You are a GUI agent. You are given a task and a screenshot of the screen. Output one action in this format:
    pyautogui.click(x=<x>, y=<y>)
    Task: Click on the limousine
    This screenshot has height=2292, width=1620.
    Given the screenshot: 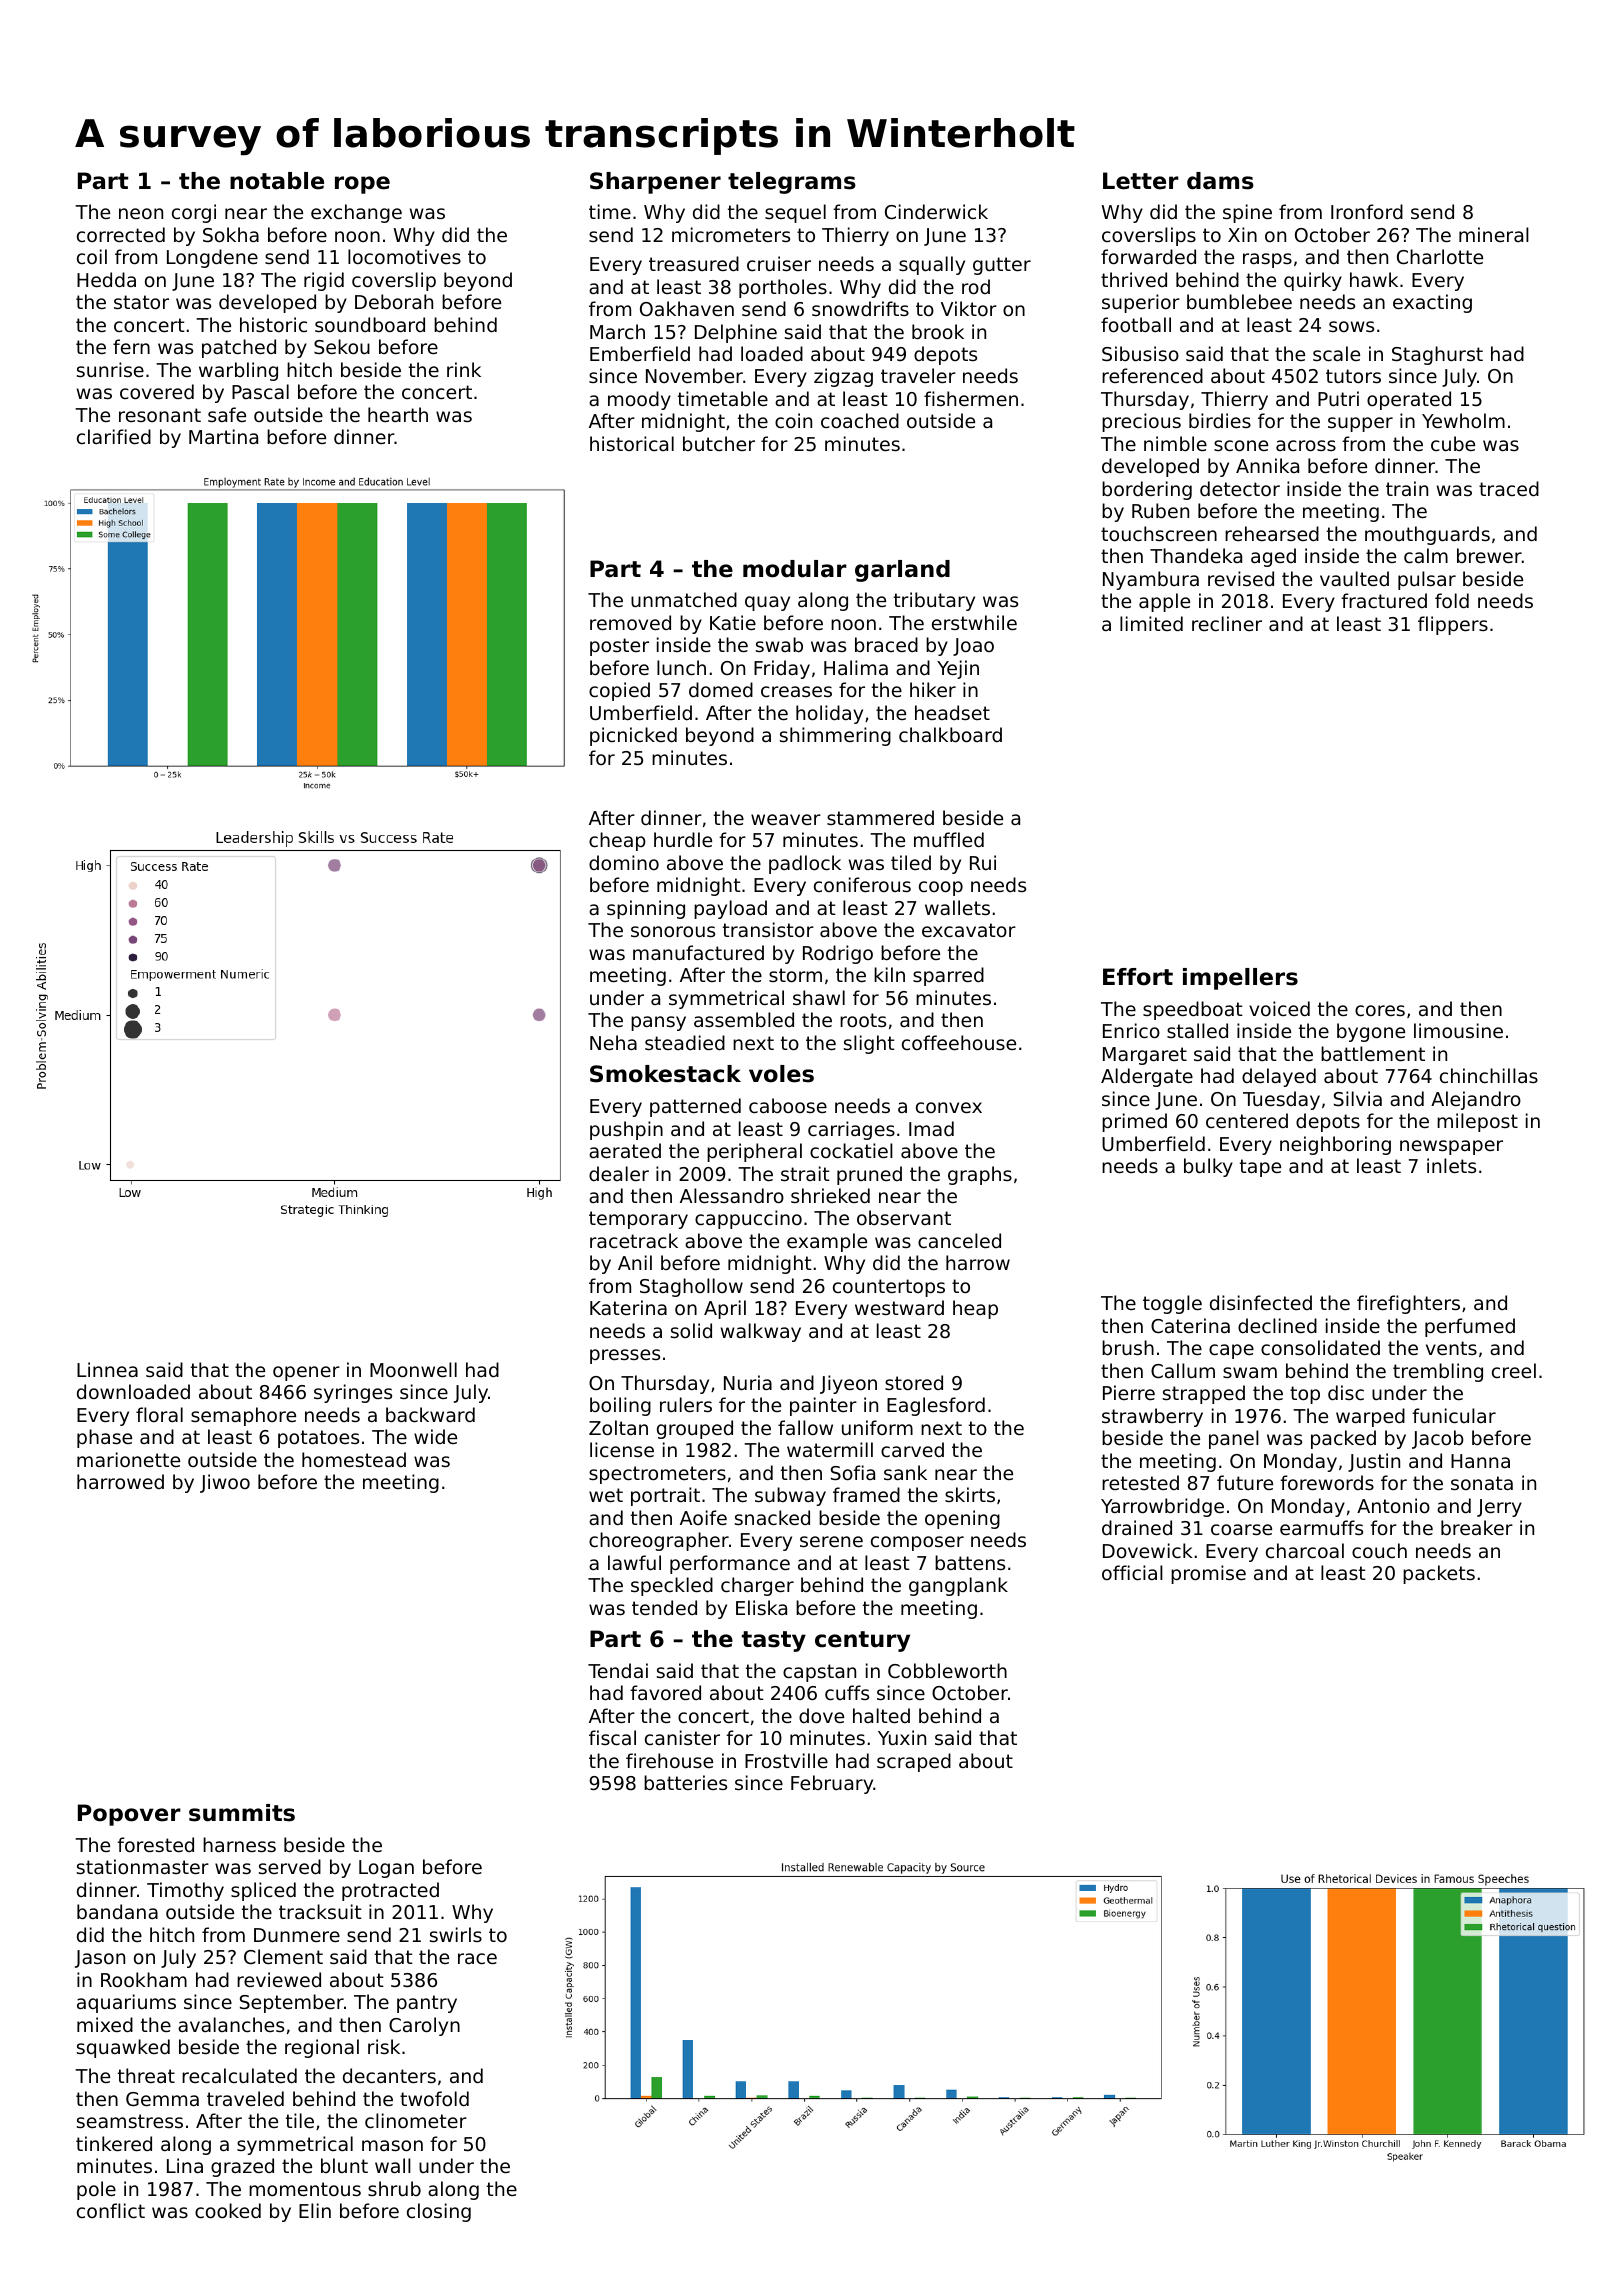 What is the action you would take?
    pyautogui.click(x=1458, y=1030)
